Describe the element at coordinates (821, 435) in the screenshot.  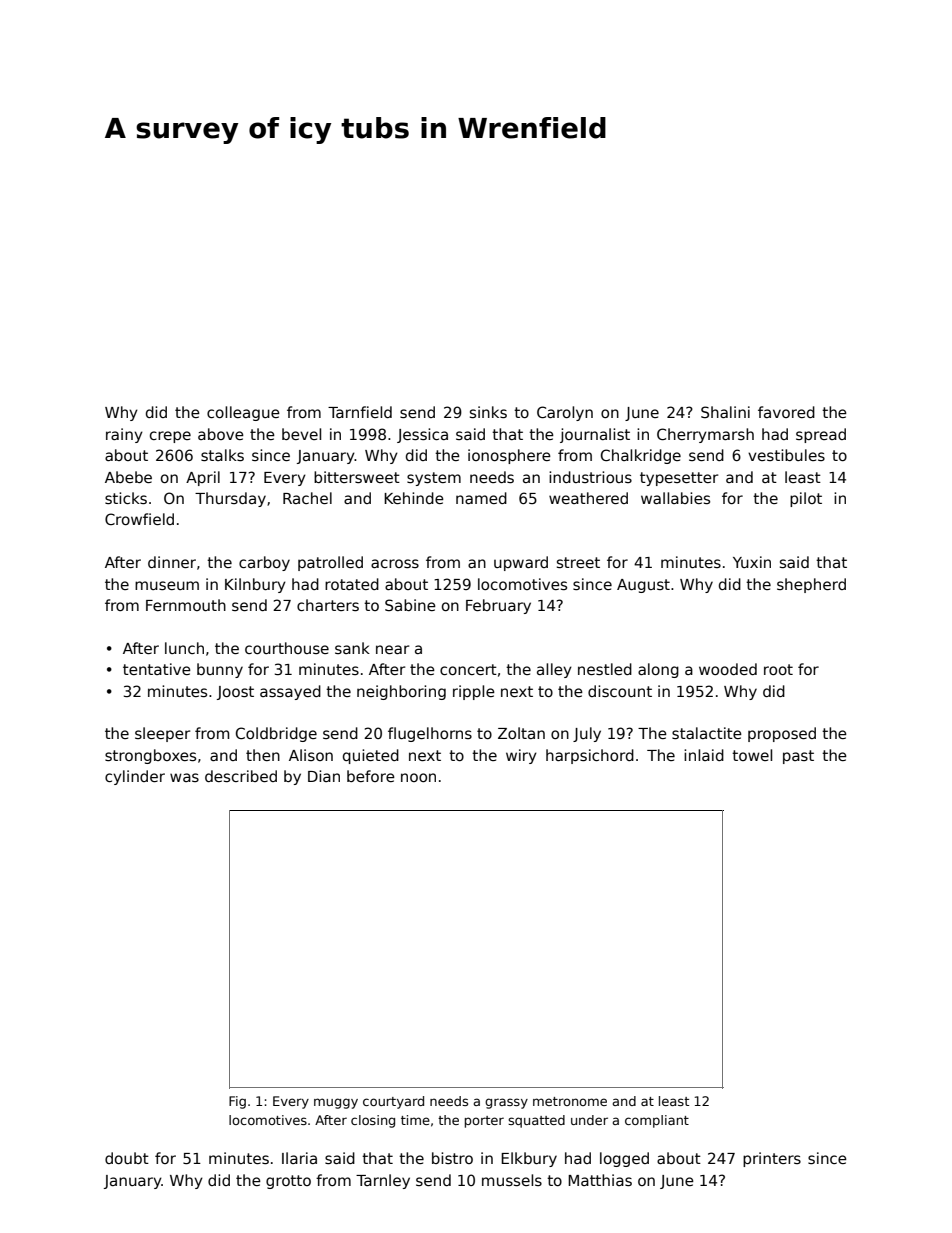
I see `spread` at that location.
